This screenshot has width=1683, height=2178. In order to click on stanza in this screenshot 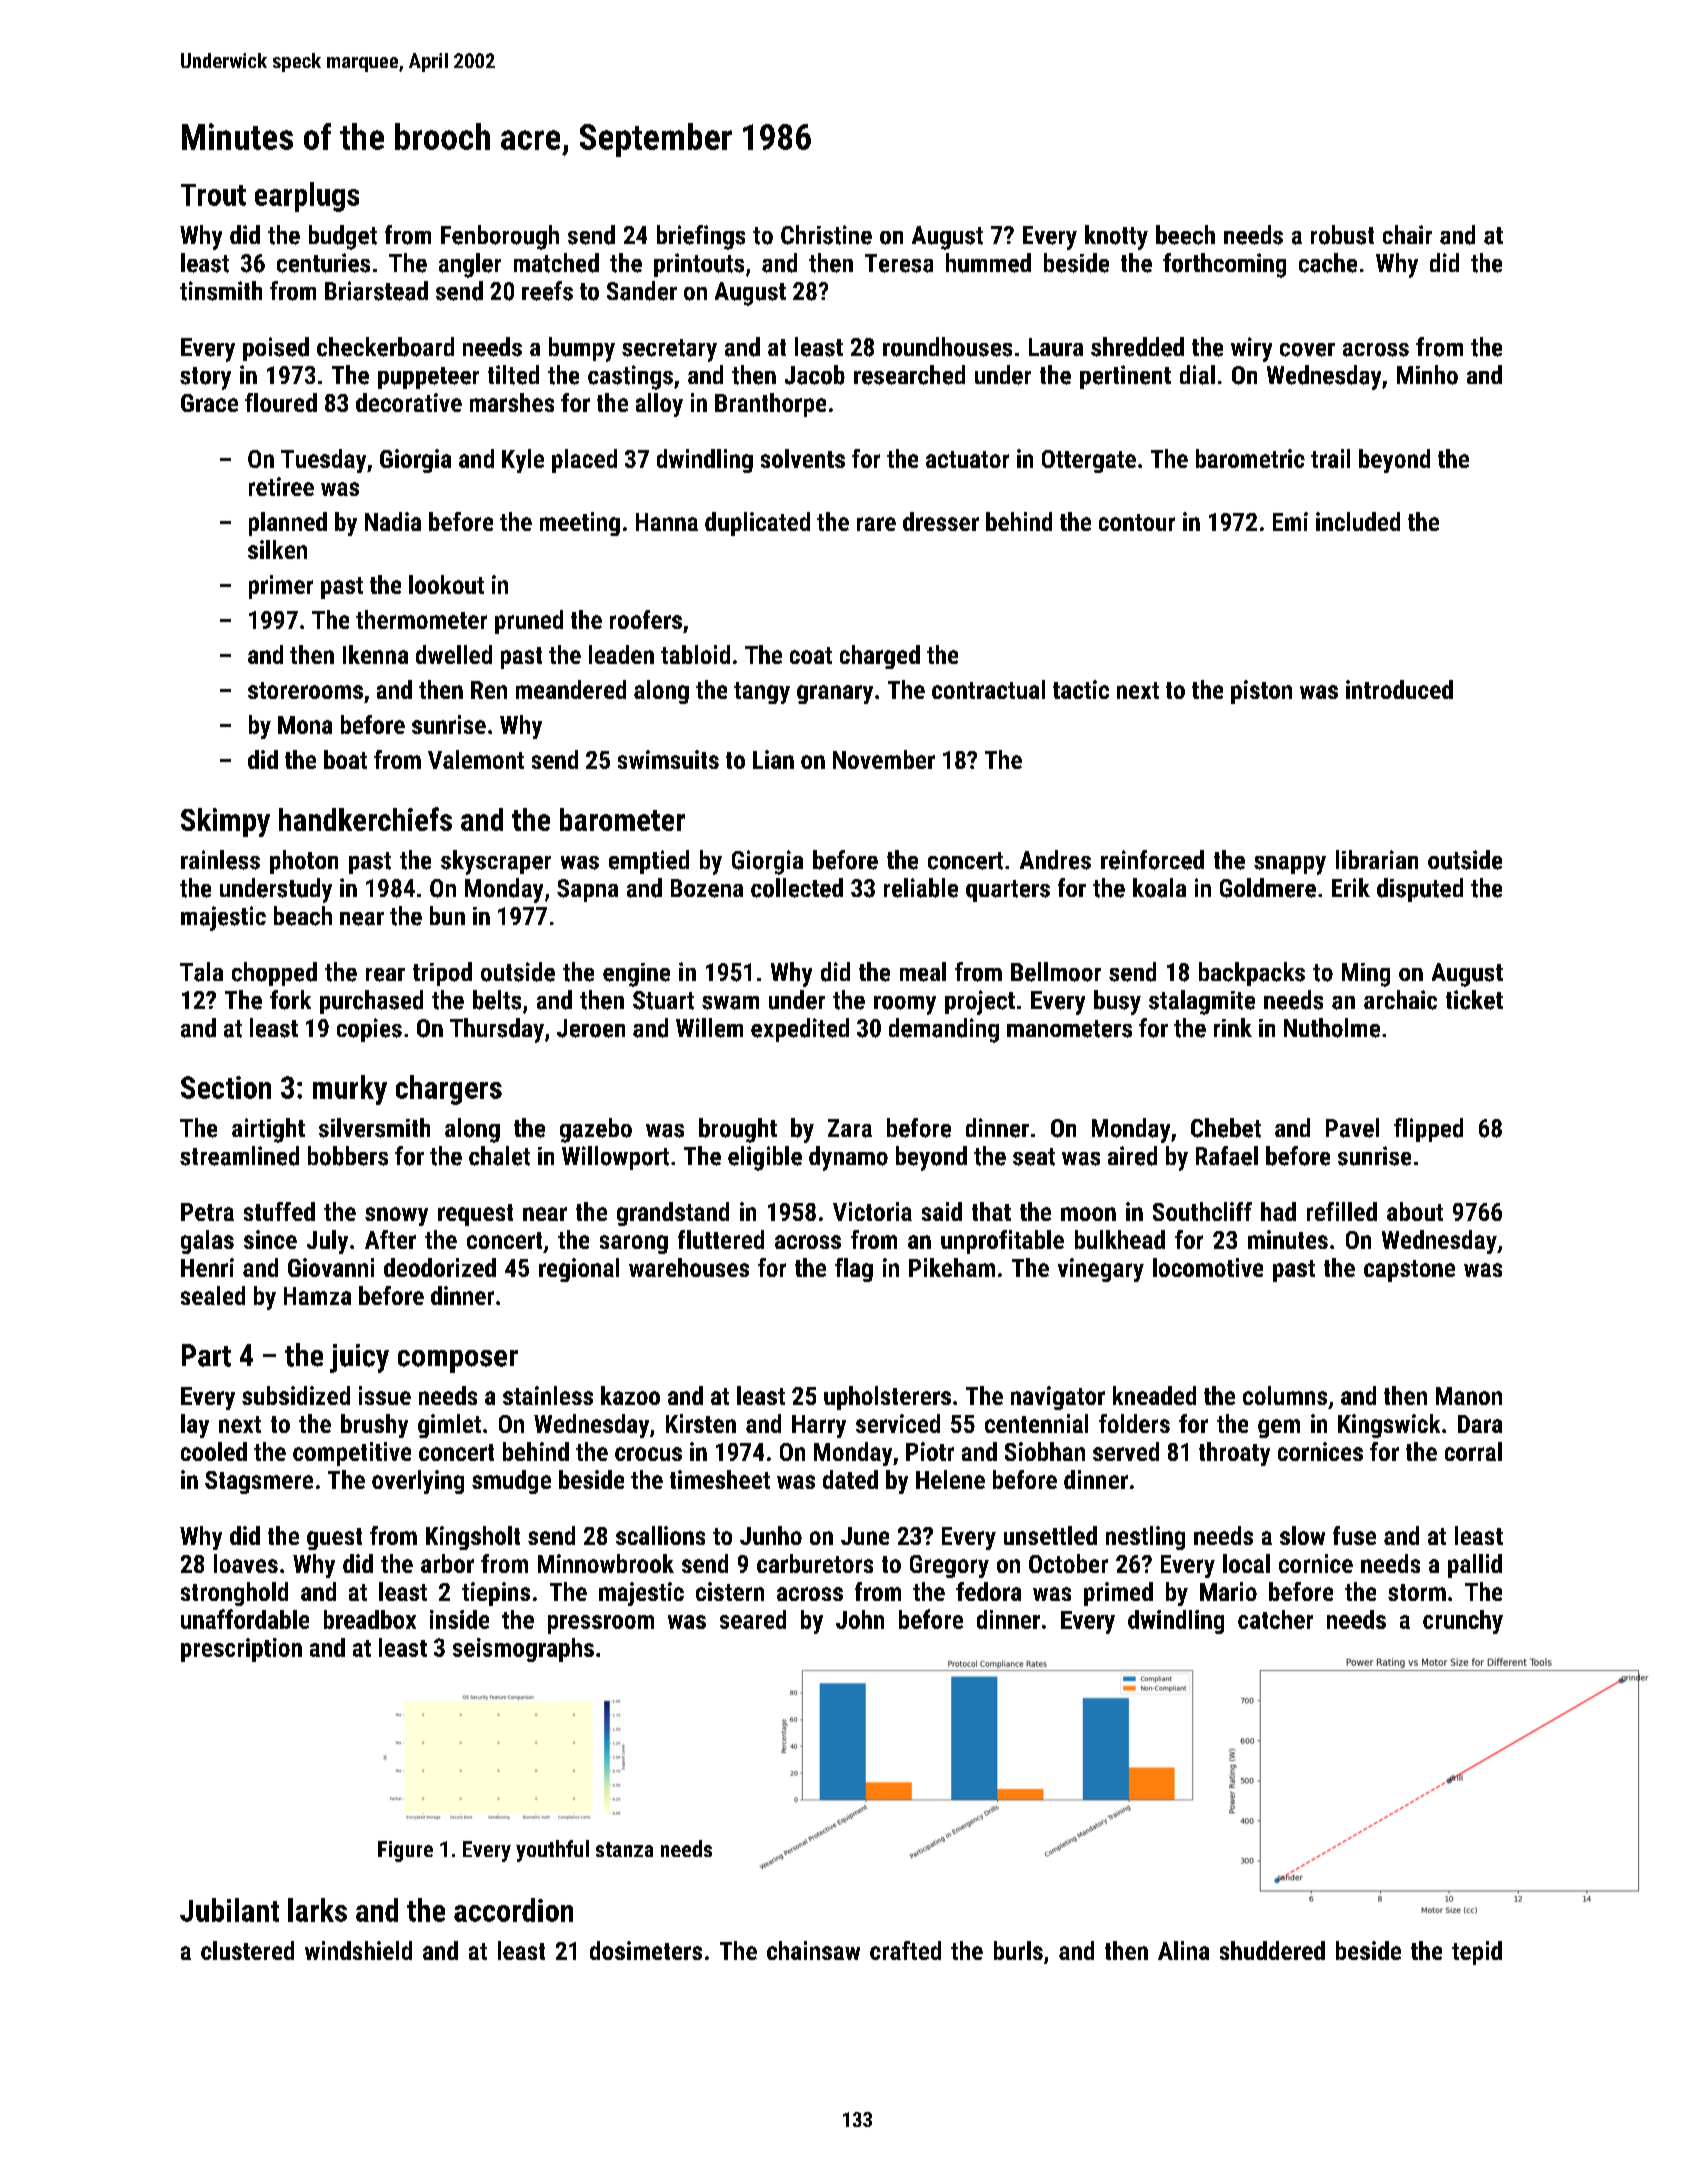, I will do `click(624, 1849)`.
